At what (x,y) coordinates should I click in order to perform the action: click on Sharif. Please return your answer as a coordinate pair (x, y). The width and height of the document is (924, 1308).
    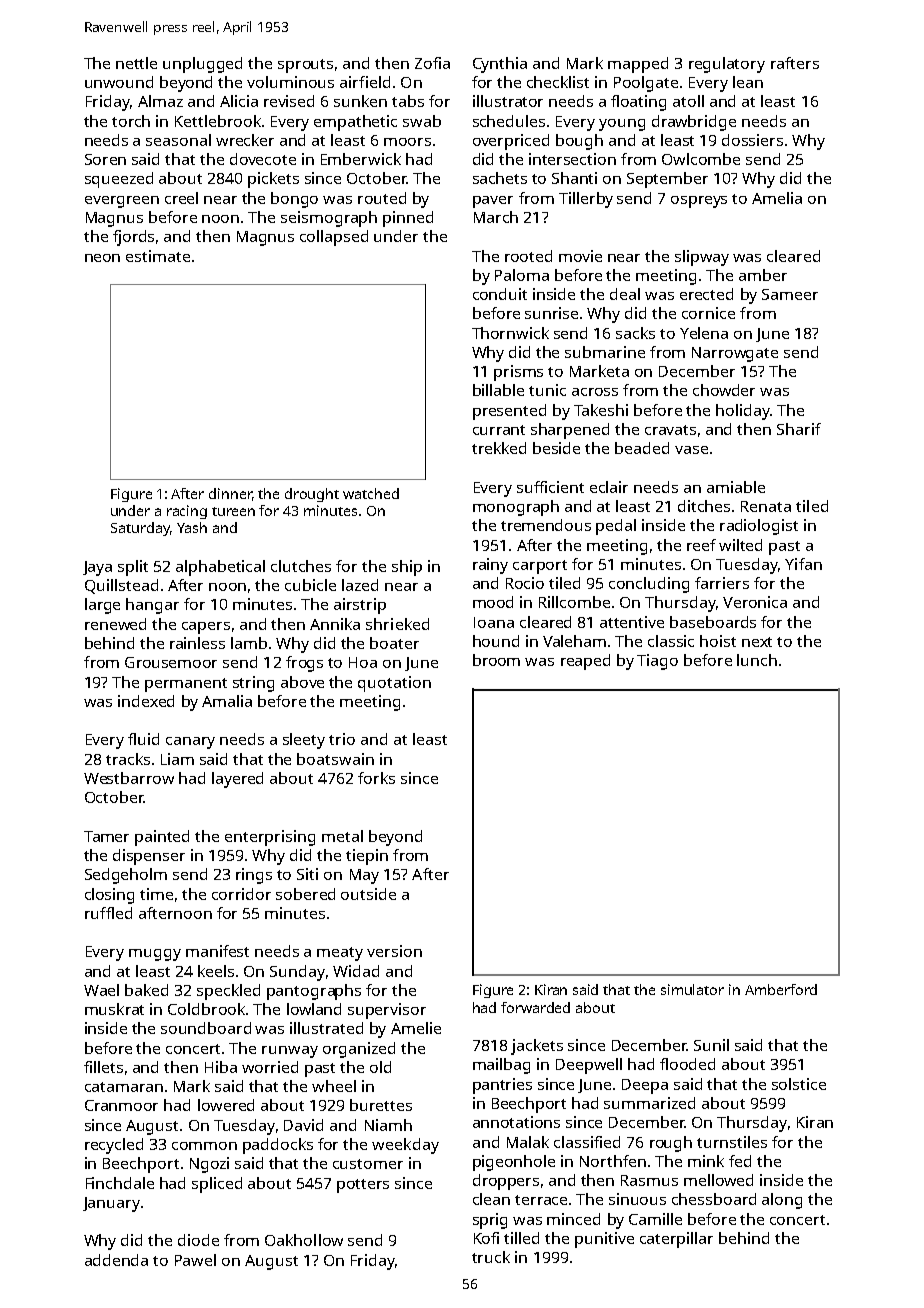
    Looking at the image, I should click on (799, 429).
